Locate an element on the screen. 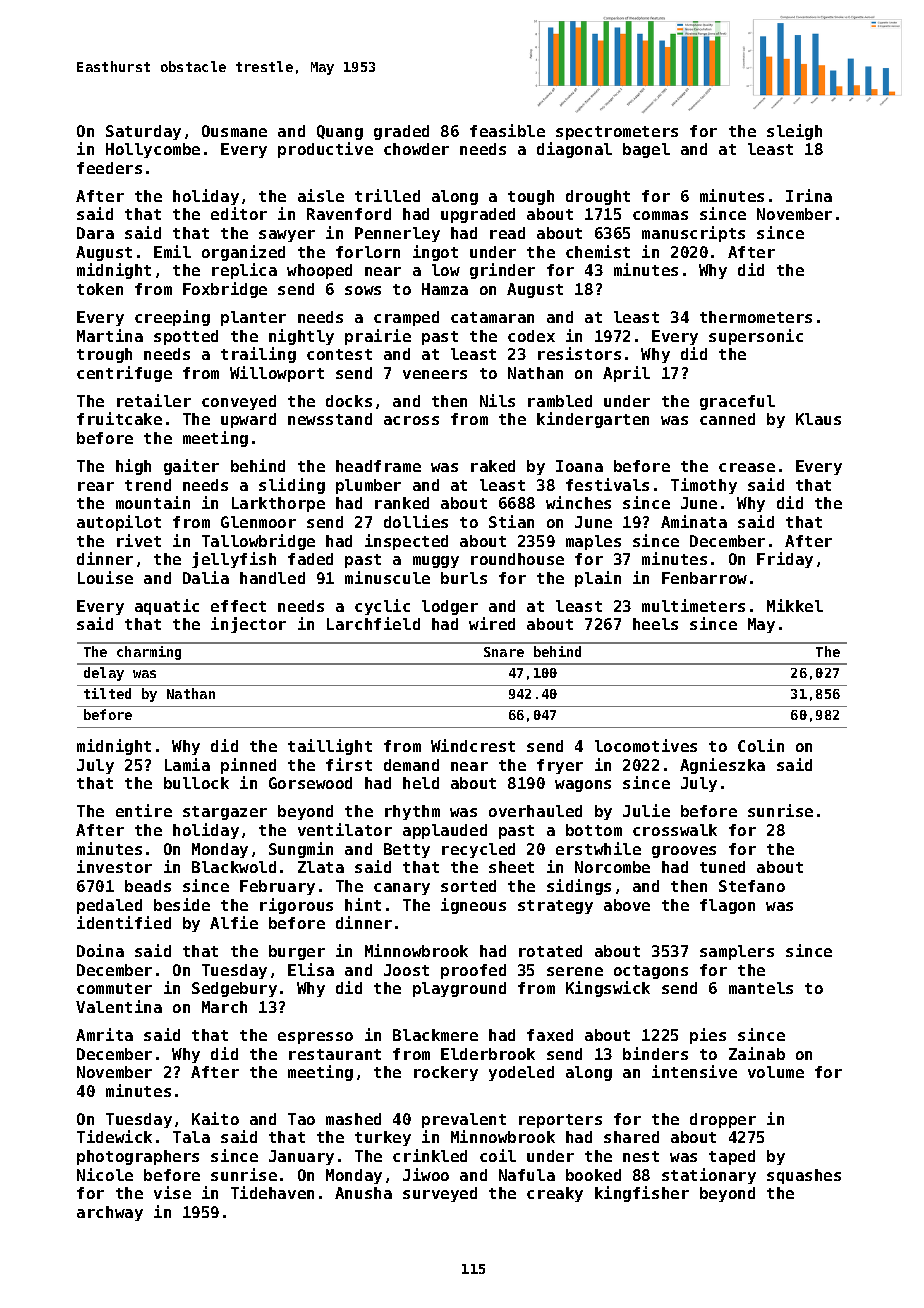 The image size is (924, 1308). crease is located at coordinates (747, 467).
